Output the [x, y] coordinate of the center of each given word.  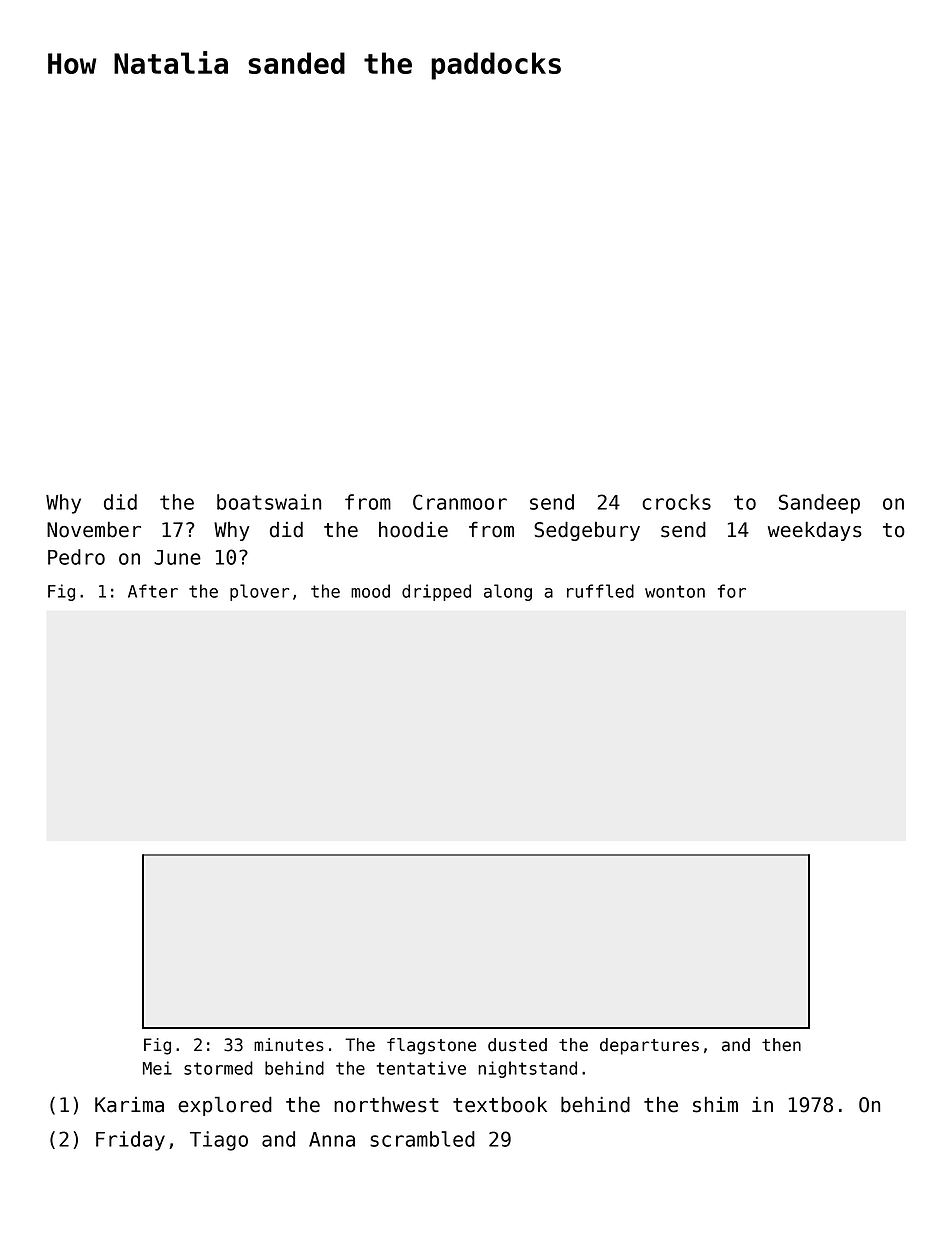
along [508, 592]
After [153, 591]
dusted [517, 1045]
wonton [675, 591]
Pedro [76, 557]
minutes [289, 1045]
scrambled [422, 1139]
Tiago [219, 1141]
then [781, 1045]
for [732, 591]
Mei [157, 1068]
